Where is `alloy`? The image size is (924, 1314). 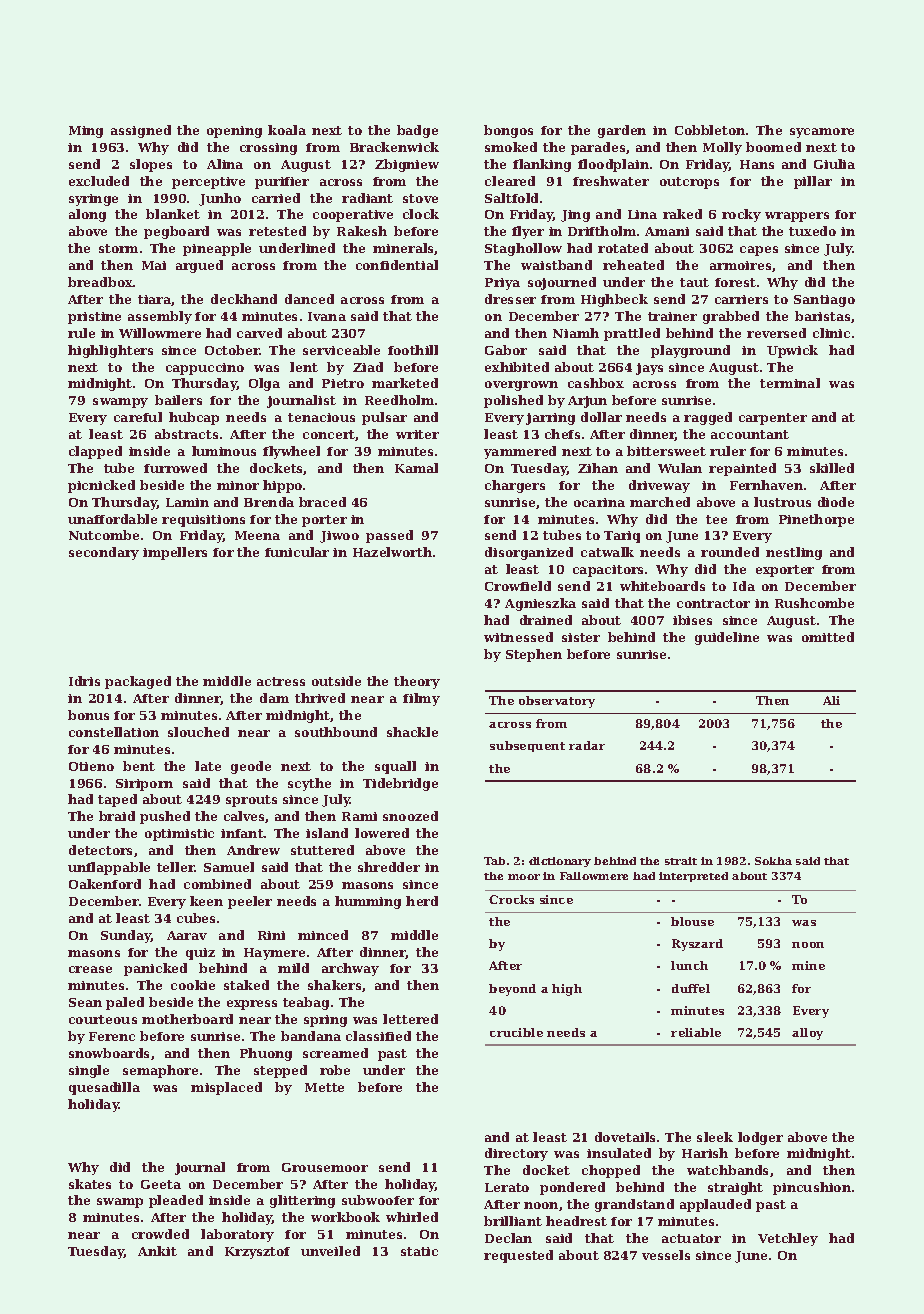 alloy is located at coordinates (807, 1034).
